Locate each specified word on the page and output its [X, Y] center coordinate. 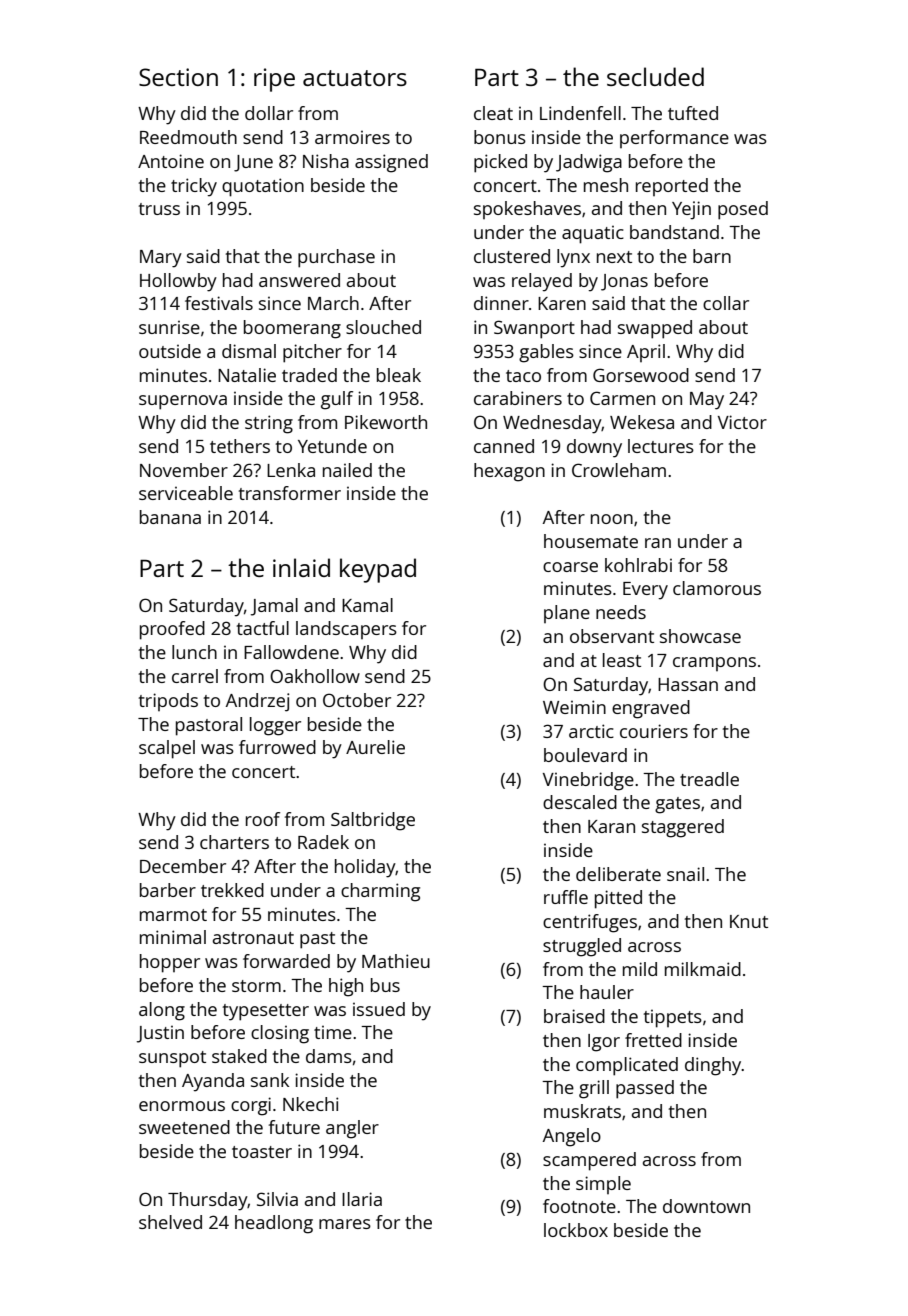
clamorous [717, 588]
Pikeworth [386, 422]
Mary [161, 259]
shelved [170, 1222]
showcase [700, 636]
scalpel [167, 749]
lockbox [576, 1230]
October [357, 700]
